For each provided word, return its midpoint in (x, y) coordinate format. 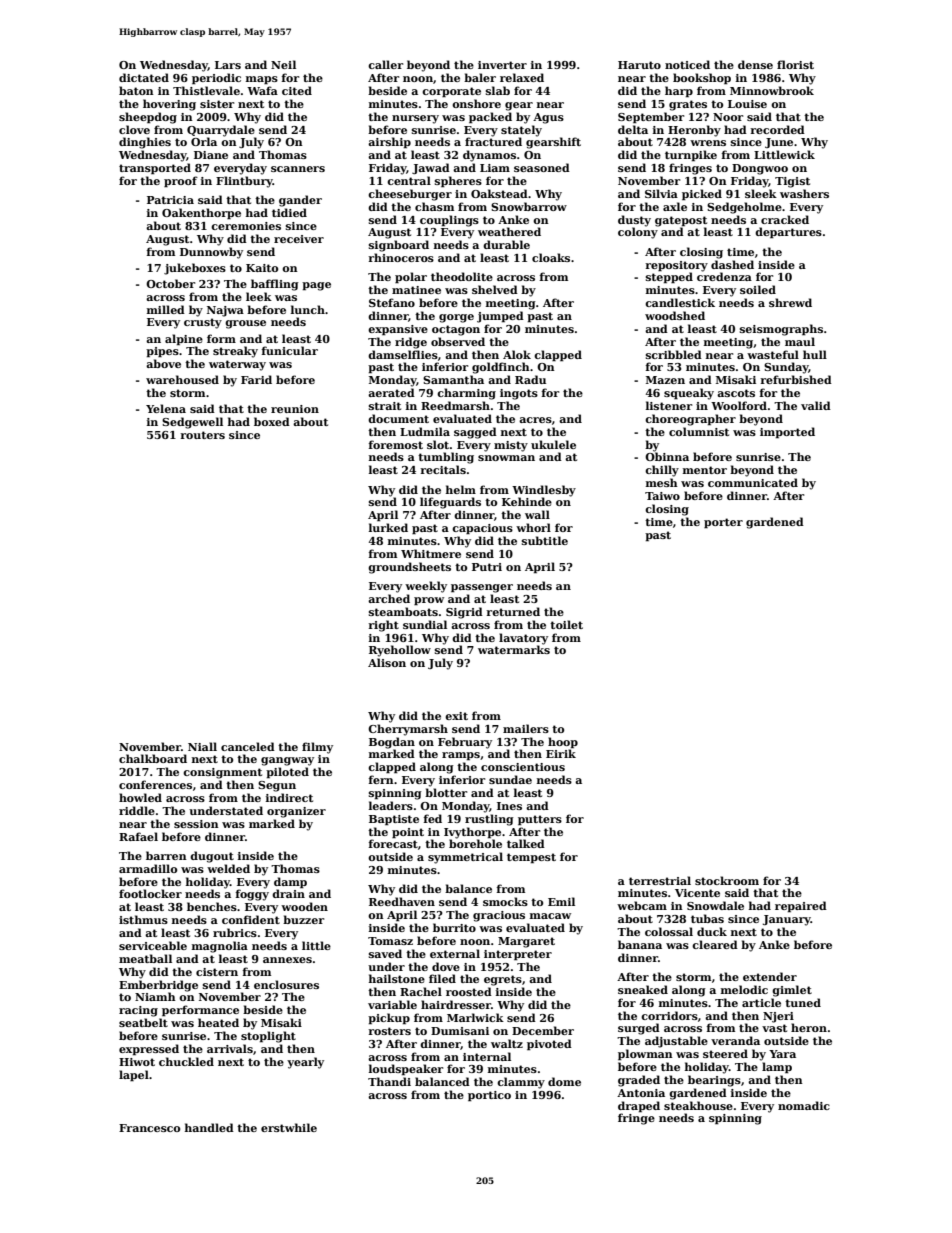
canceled (248, 746)
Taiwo (662, 496)
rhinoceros (401, 257)
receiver (299, 239)
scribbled (674, 354)
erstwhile (289, 1127)
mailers (526, 728)
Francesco (149, 1128)
